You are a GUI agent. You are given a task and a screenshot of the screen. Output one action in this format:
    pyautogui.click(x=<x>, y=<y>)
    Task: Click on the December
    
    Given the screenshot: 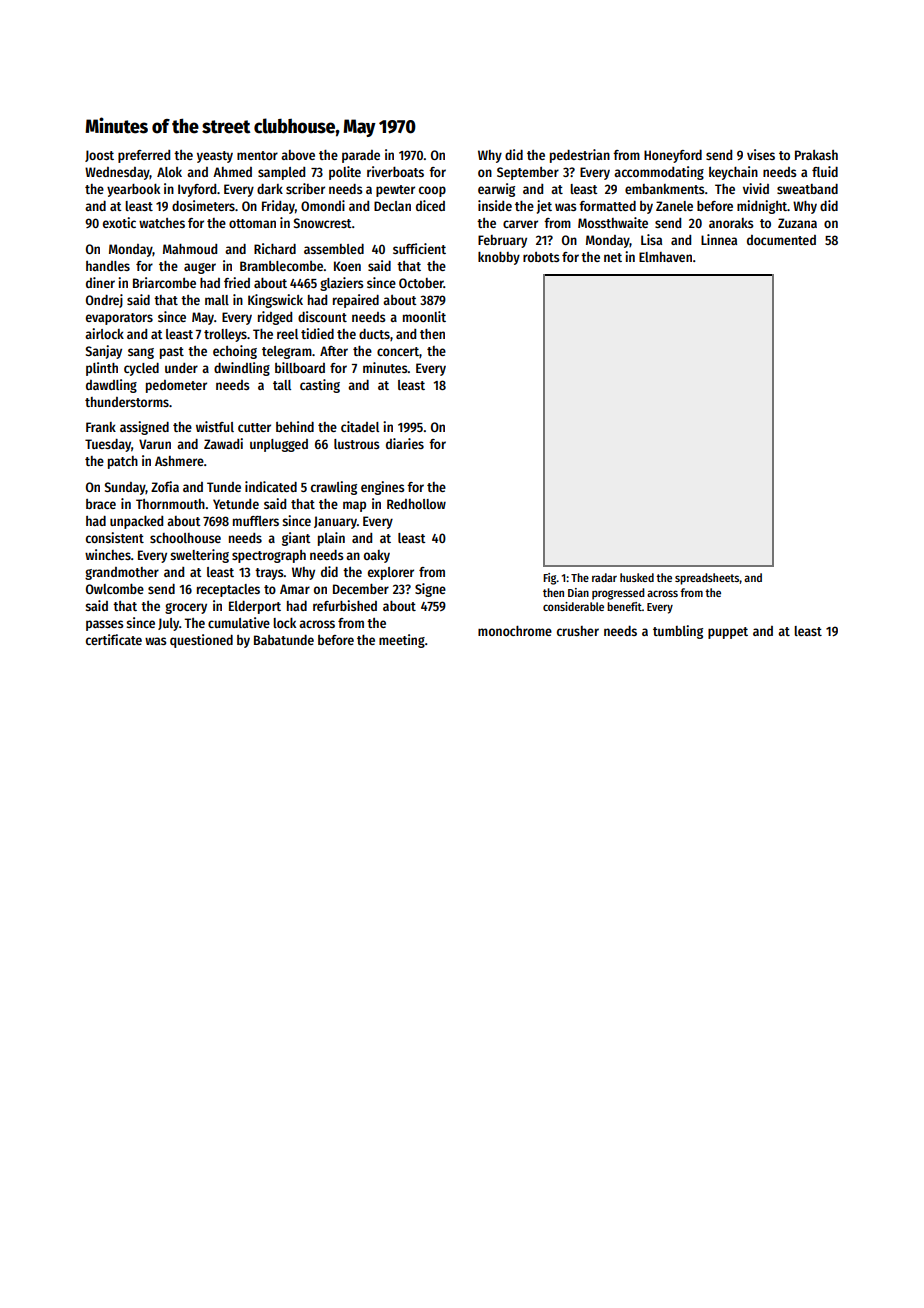 What is the action you would take?
    pyautogui.click(x=361, y=589)
